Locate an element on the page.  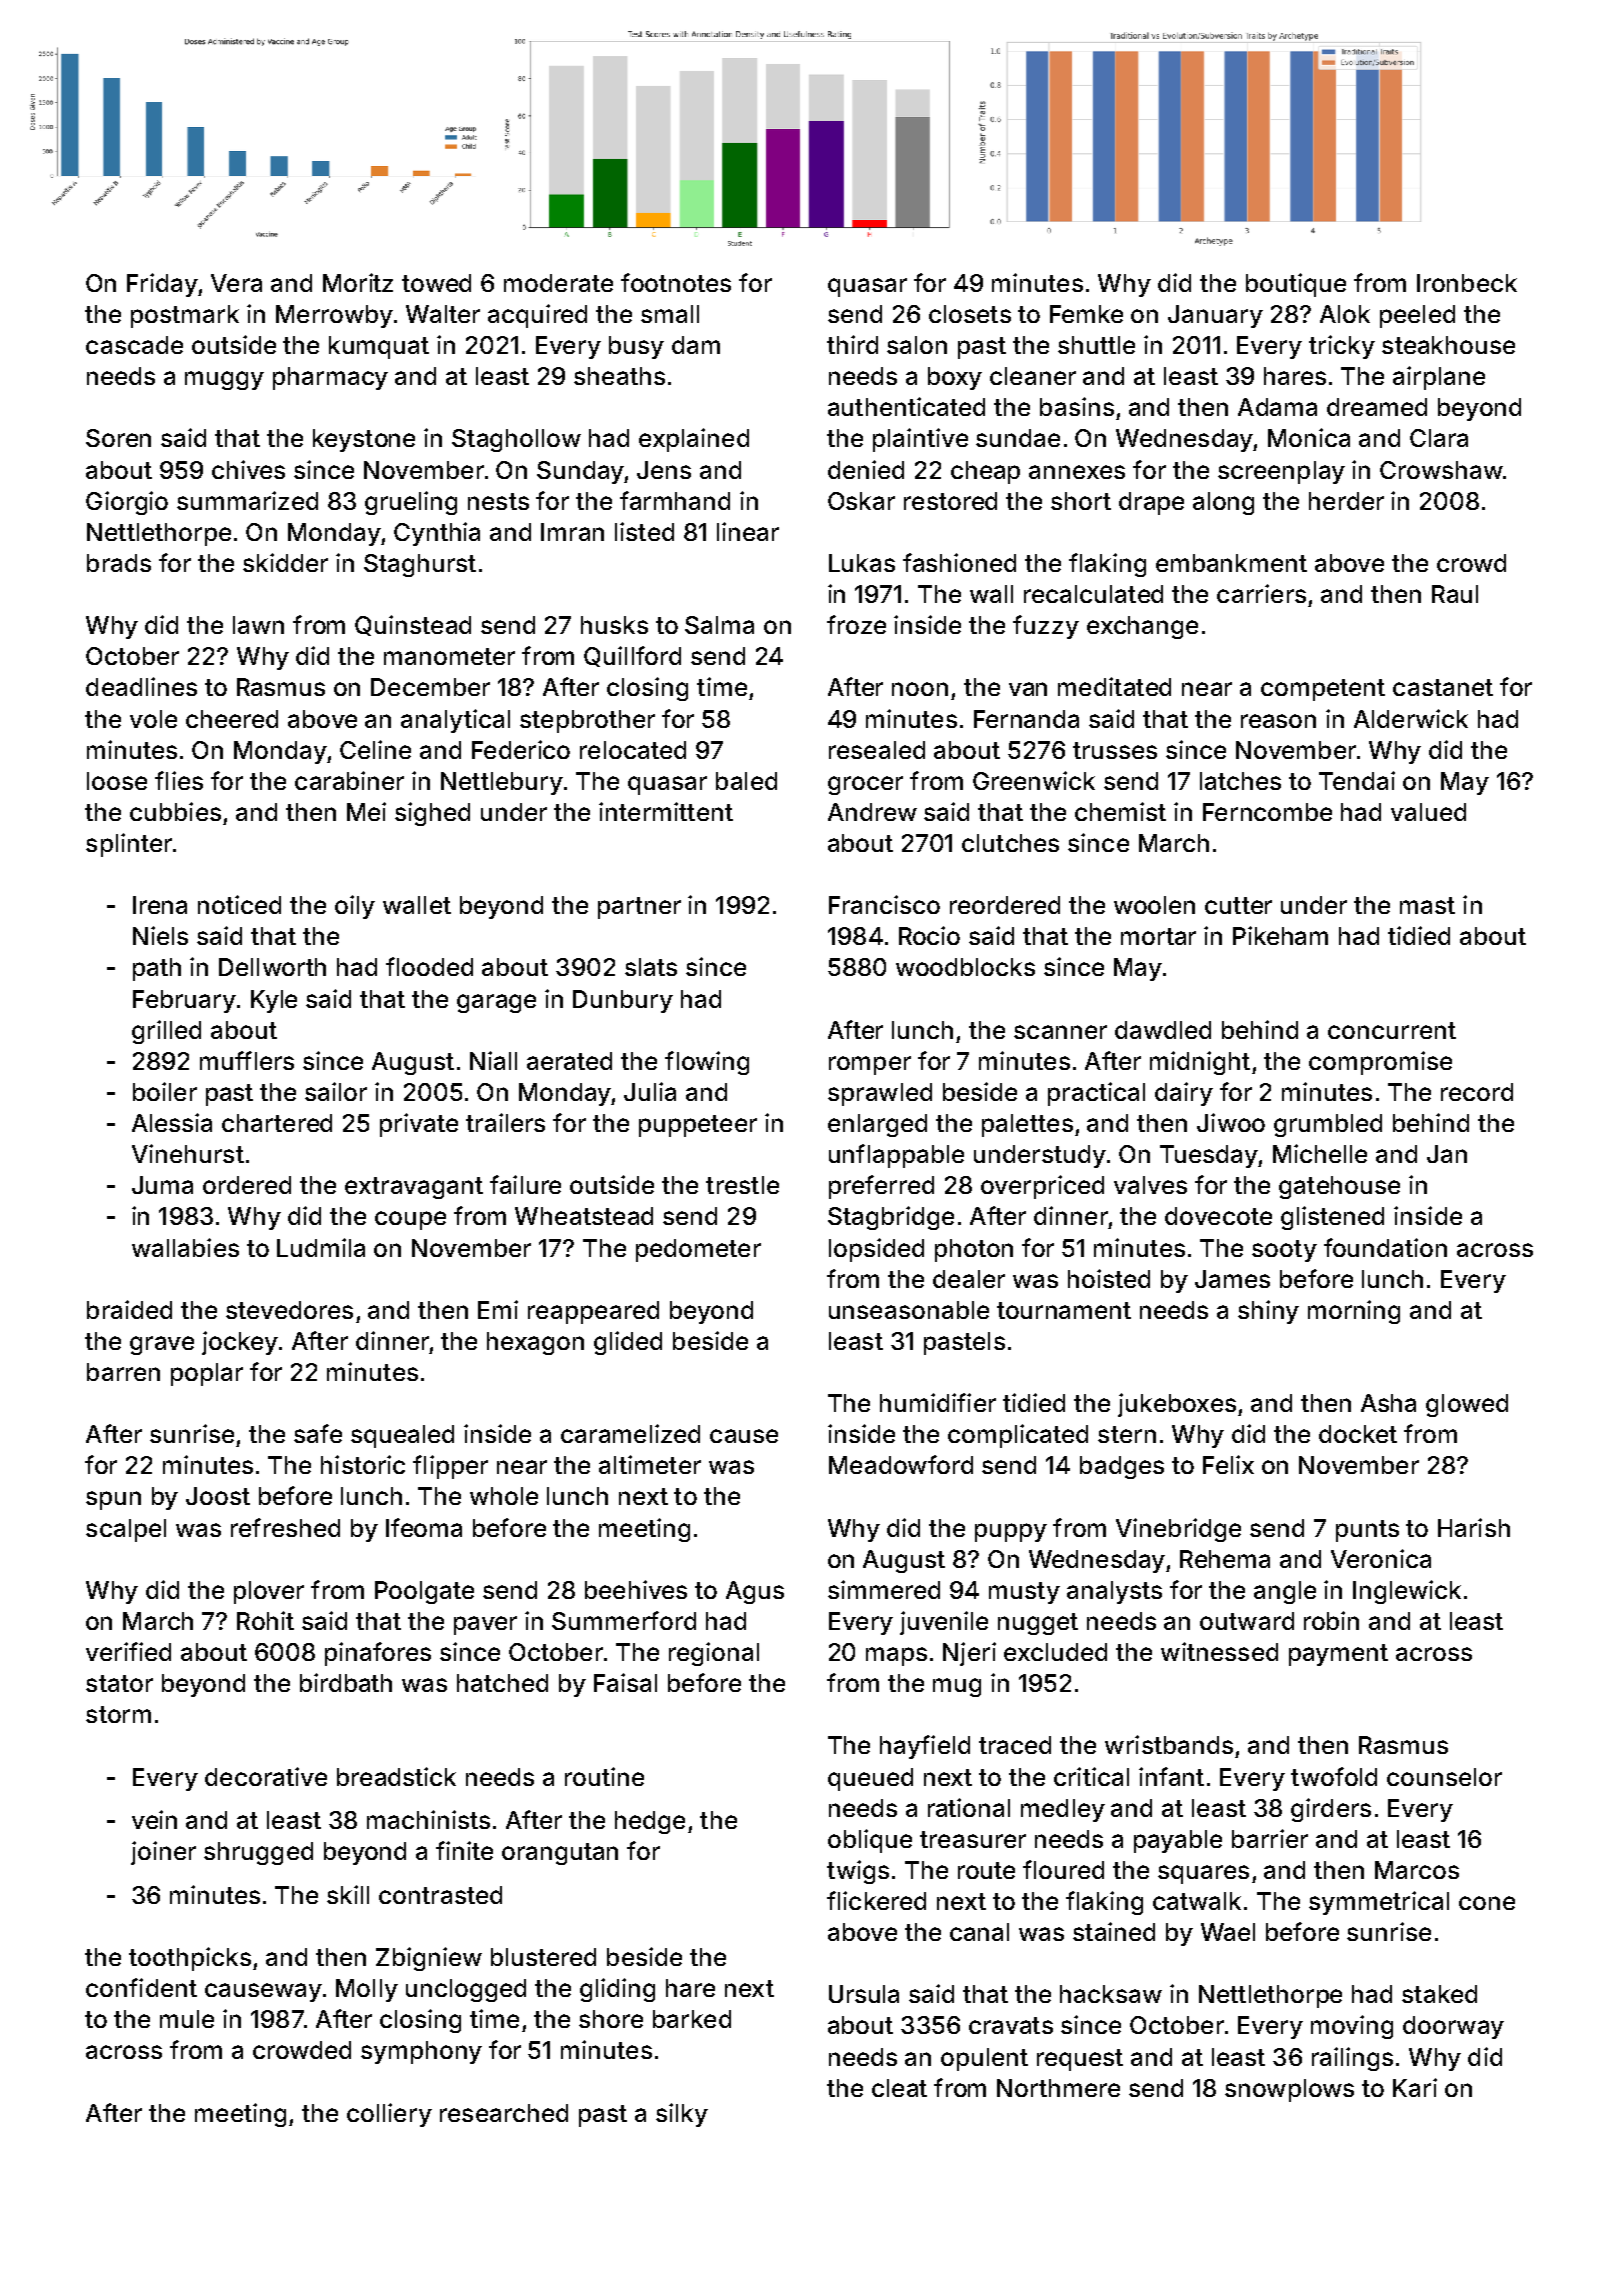
humidifier is located at coordinates (938, 1402).
